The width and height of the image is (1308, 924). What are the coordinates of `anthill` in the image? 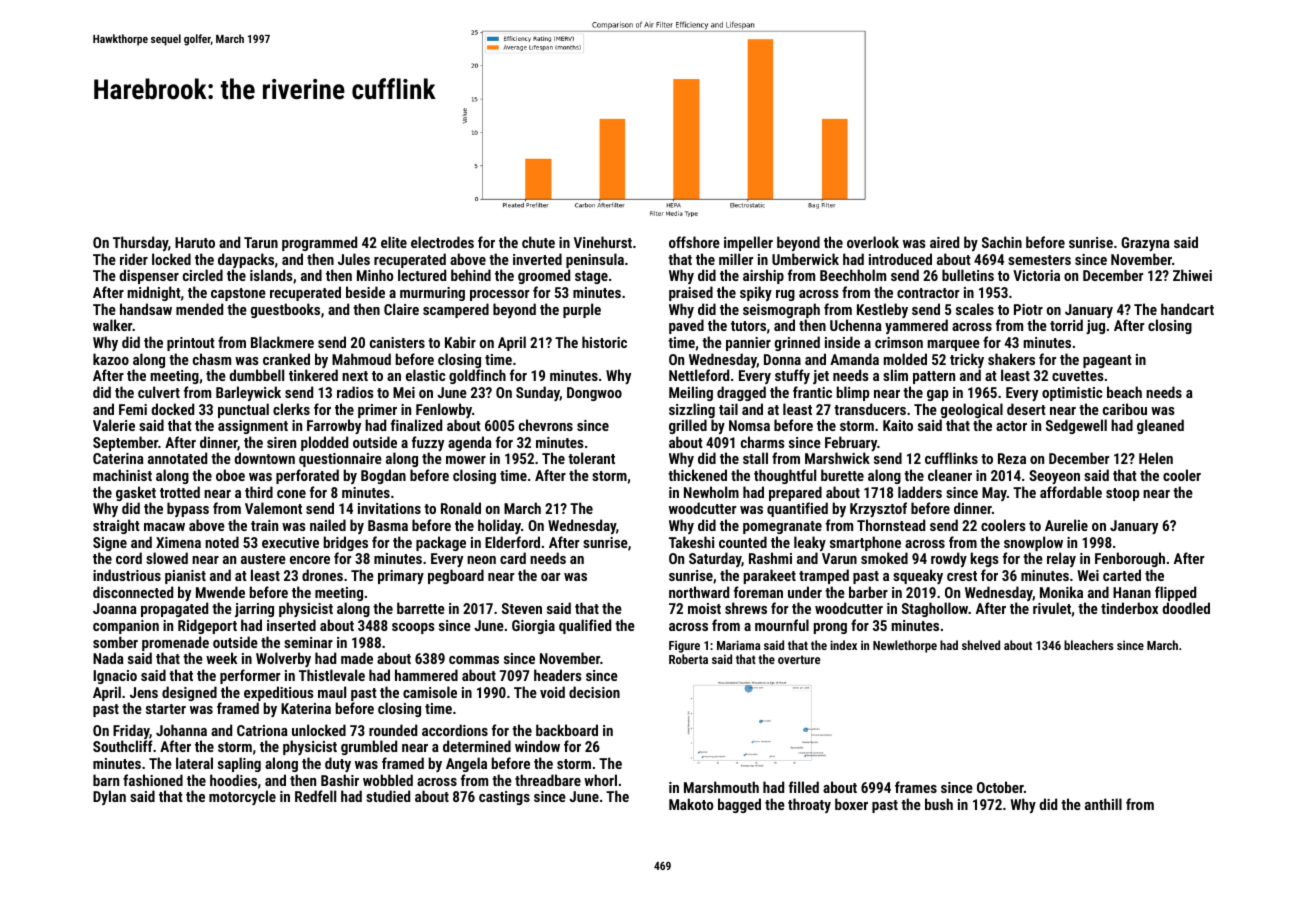 It's located at (1103, 804).
